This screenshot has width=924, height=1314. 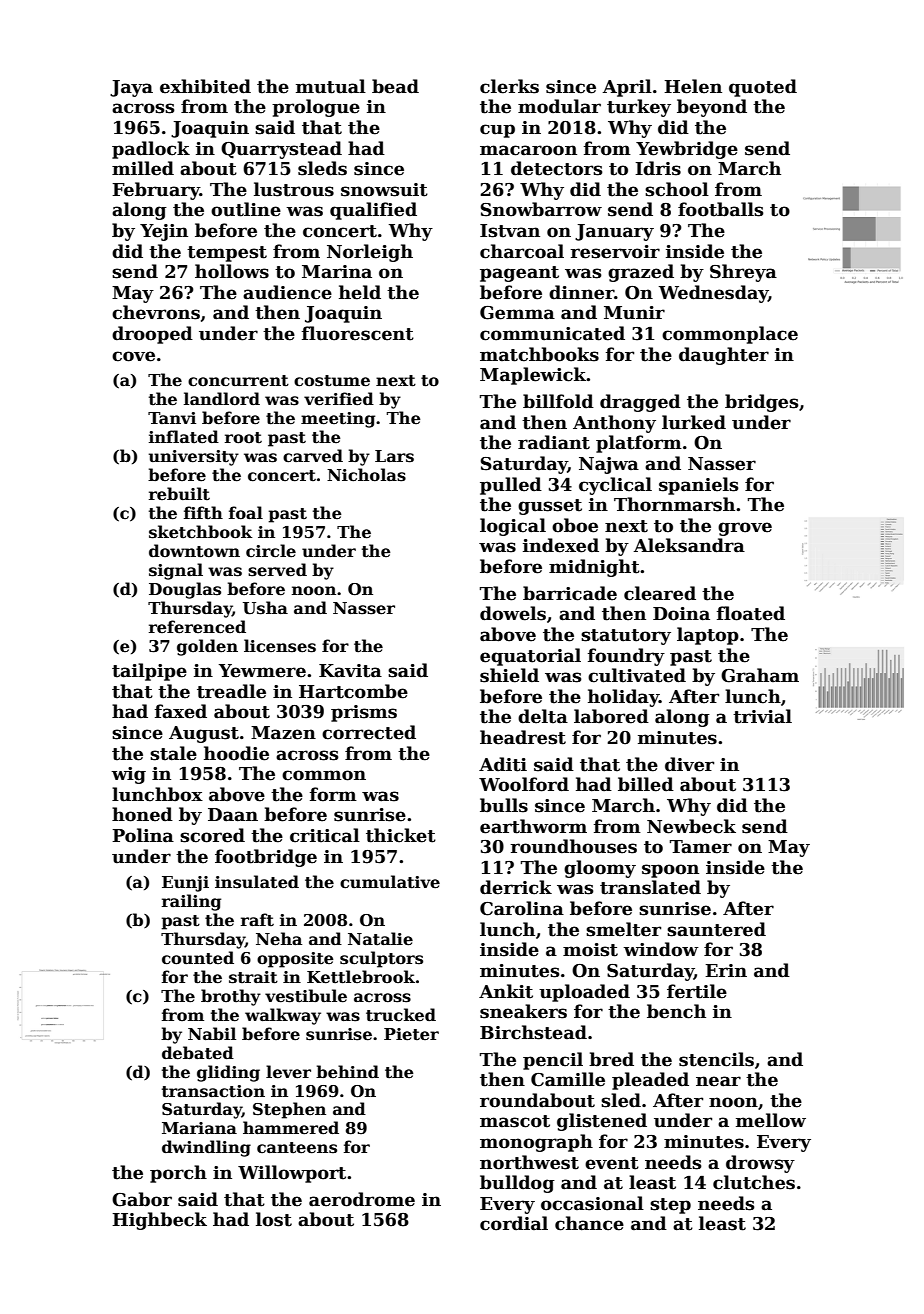 I want to click on Tamer, so click(x=701, y=847).
